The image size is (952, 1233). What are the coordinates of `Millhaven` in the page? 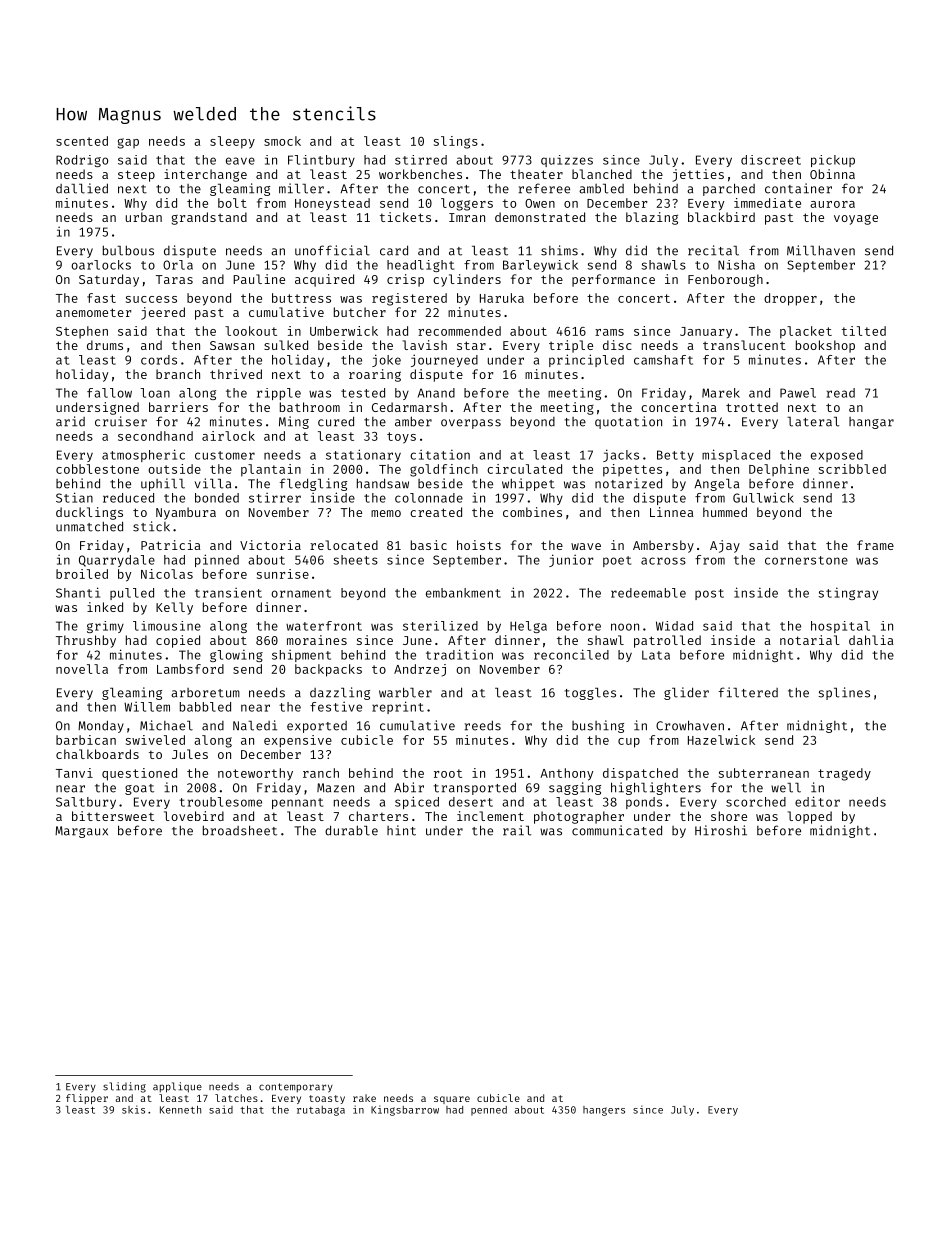 It's located at (821, 250).
